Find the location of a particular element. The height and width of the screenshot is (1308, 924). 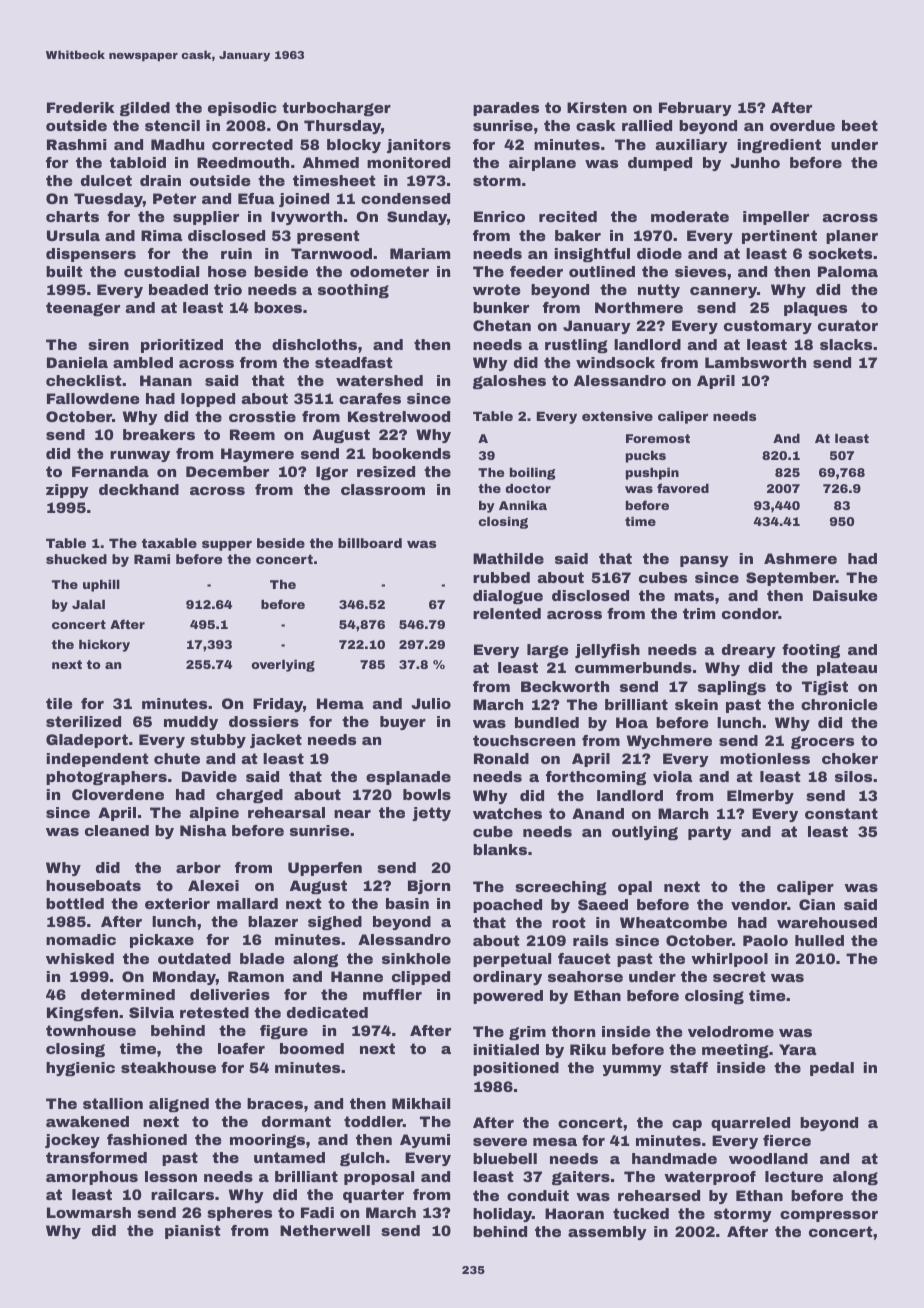

deliveries is located at coordinates (230, 994).
